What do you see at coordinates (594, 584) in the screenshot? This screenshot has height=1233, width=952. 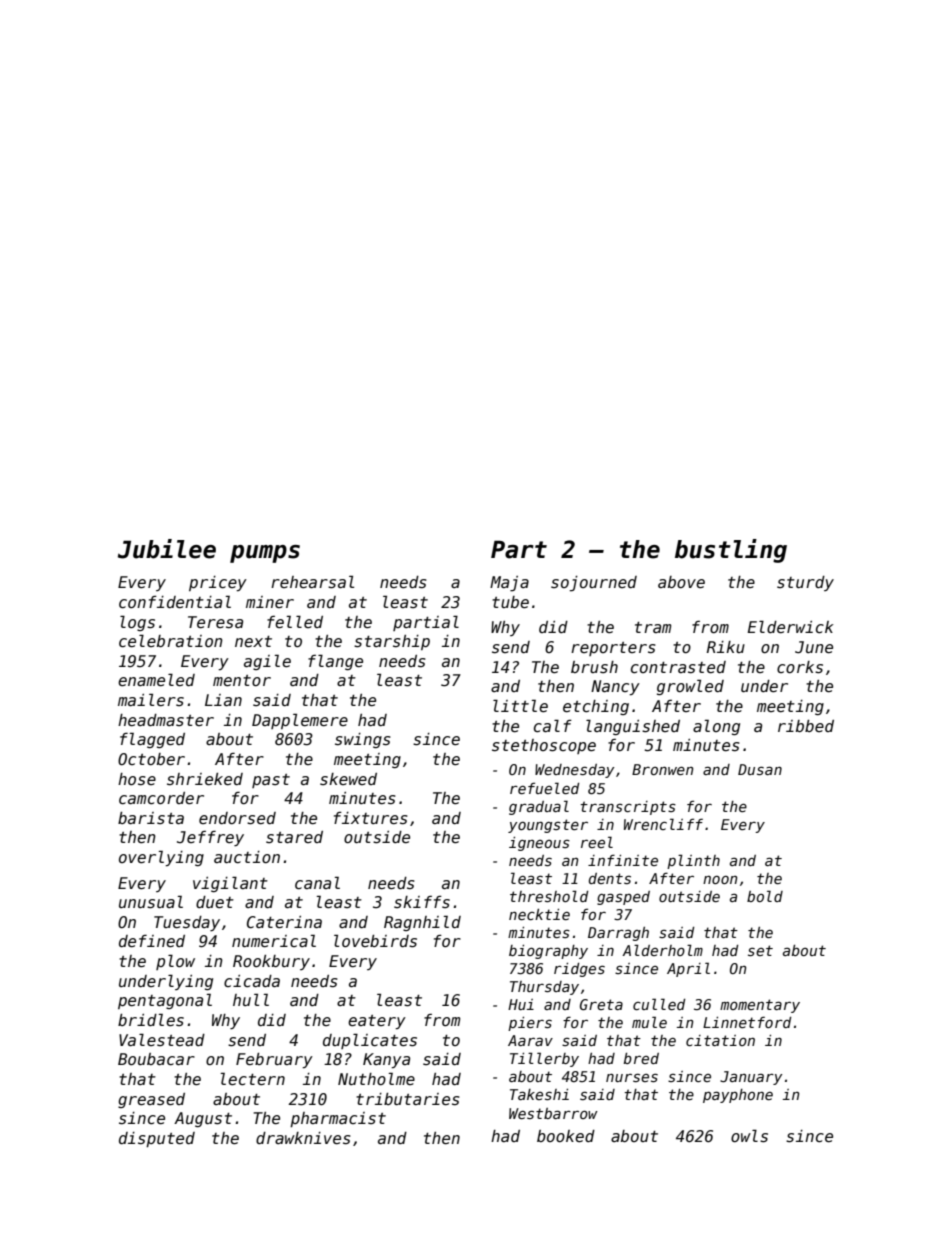 I see `sojourned` at bounding box center [594, 584].
